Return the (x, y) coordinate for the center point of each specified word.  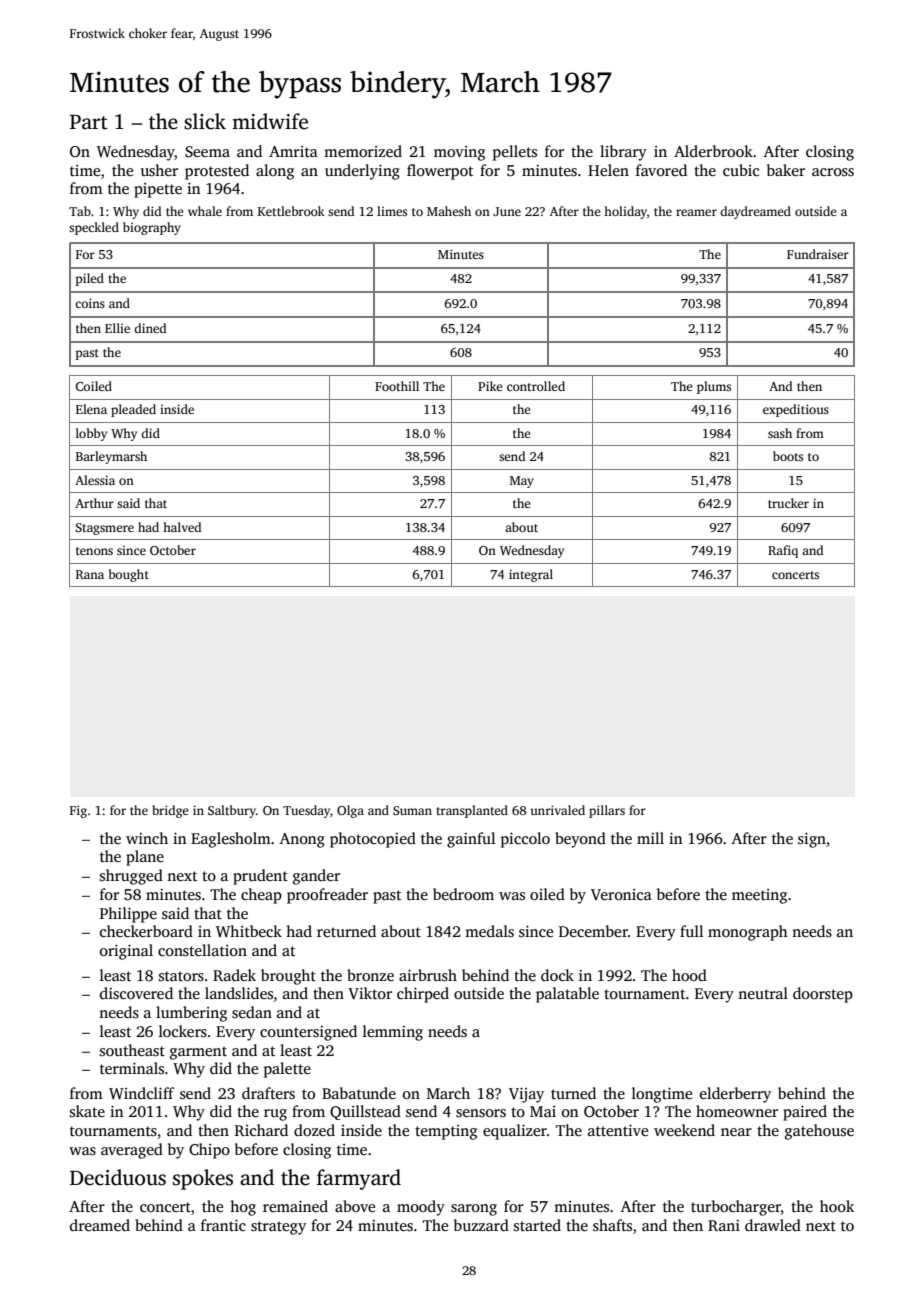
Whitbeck (249, 931)
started (537, 1225)
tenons (94, 551)
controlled (536, 386)
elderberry (735, 1095)
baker (786, 170)
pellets (515, 153)
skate (87, 1111)
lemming (393, 1033)
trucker (788, 503)
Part (89, 122)
